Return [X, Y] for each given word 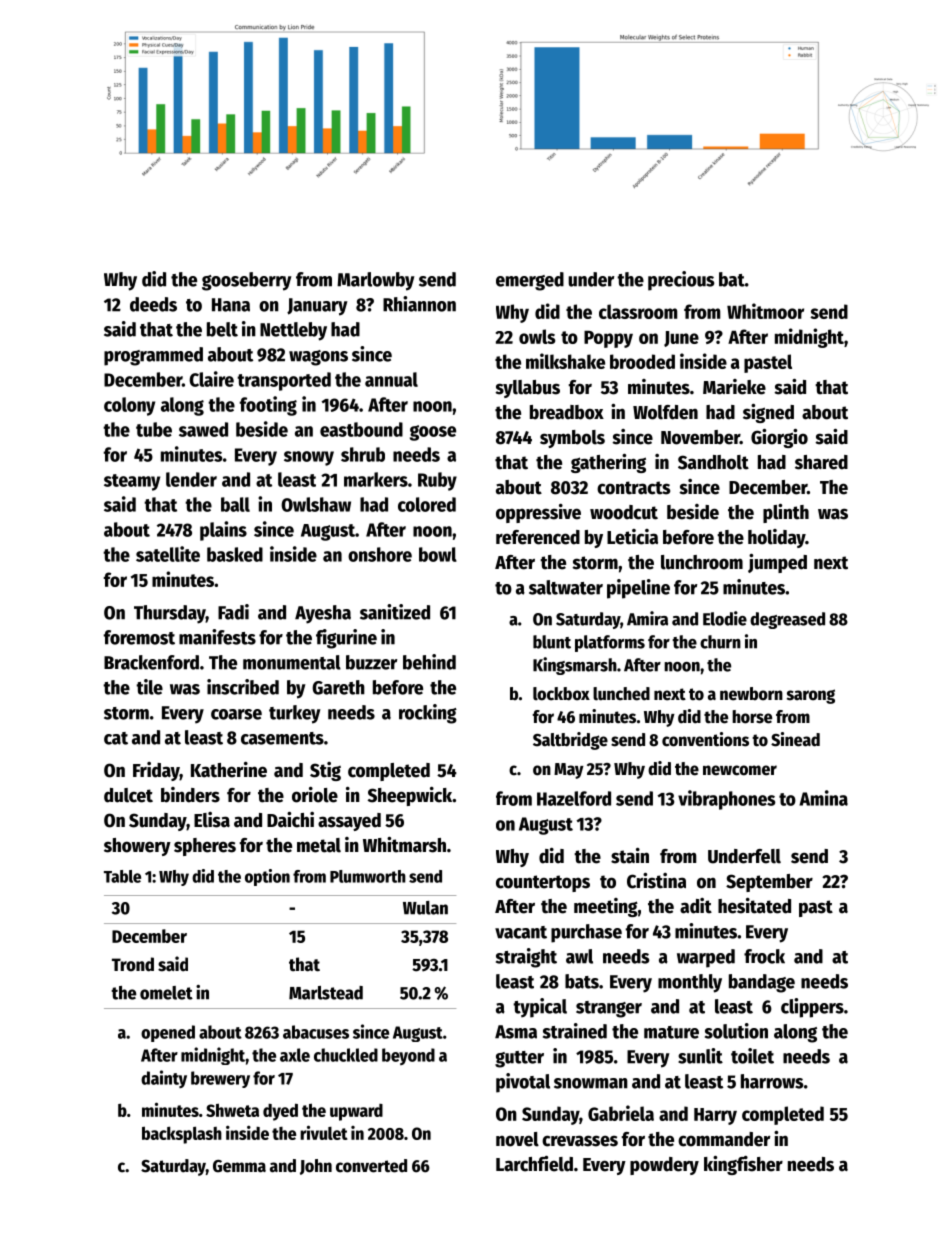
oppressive [538, 513]
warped [706, 958]
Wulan [425, 908]
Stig [325, 771]
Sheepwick [410, 796]
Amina [823, 798]
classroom [638, 311]
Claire [211, 379]
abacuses [316, 1032]
